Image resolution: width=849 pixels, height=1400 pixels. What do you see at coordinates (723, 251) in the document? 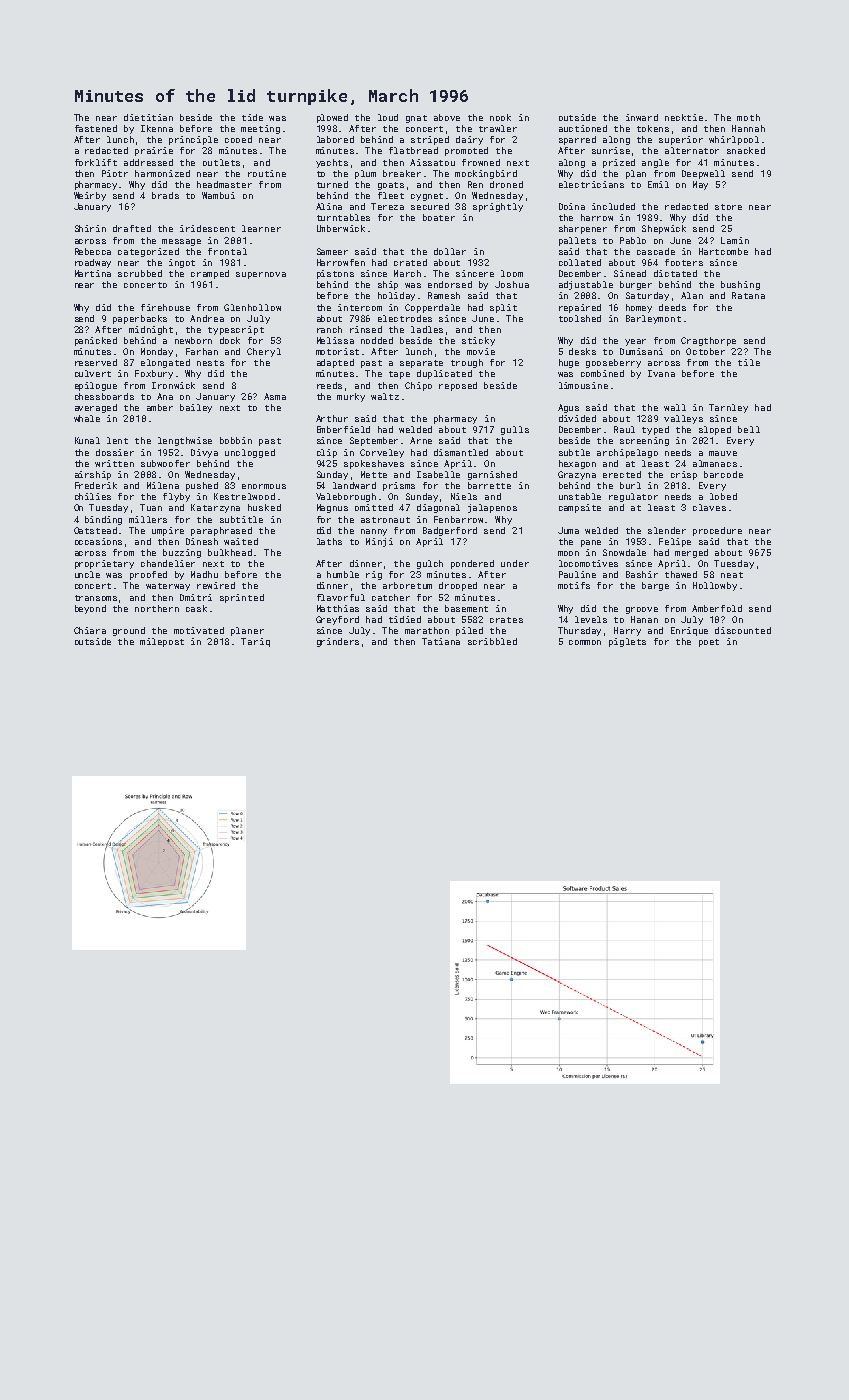
I see `Hartcombe` at bounding box center [723, 251].
